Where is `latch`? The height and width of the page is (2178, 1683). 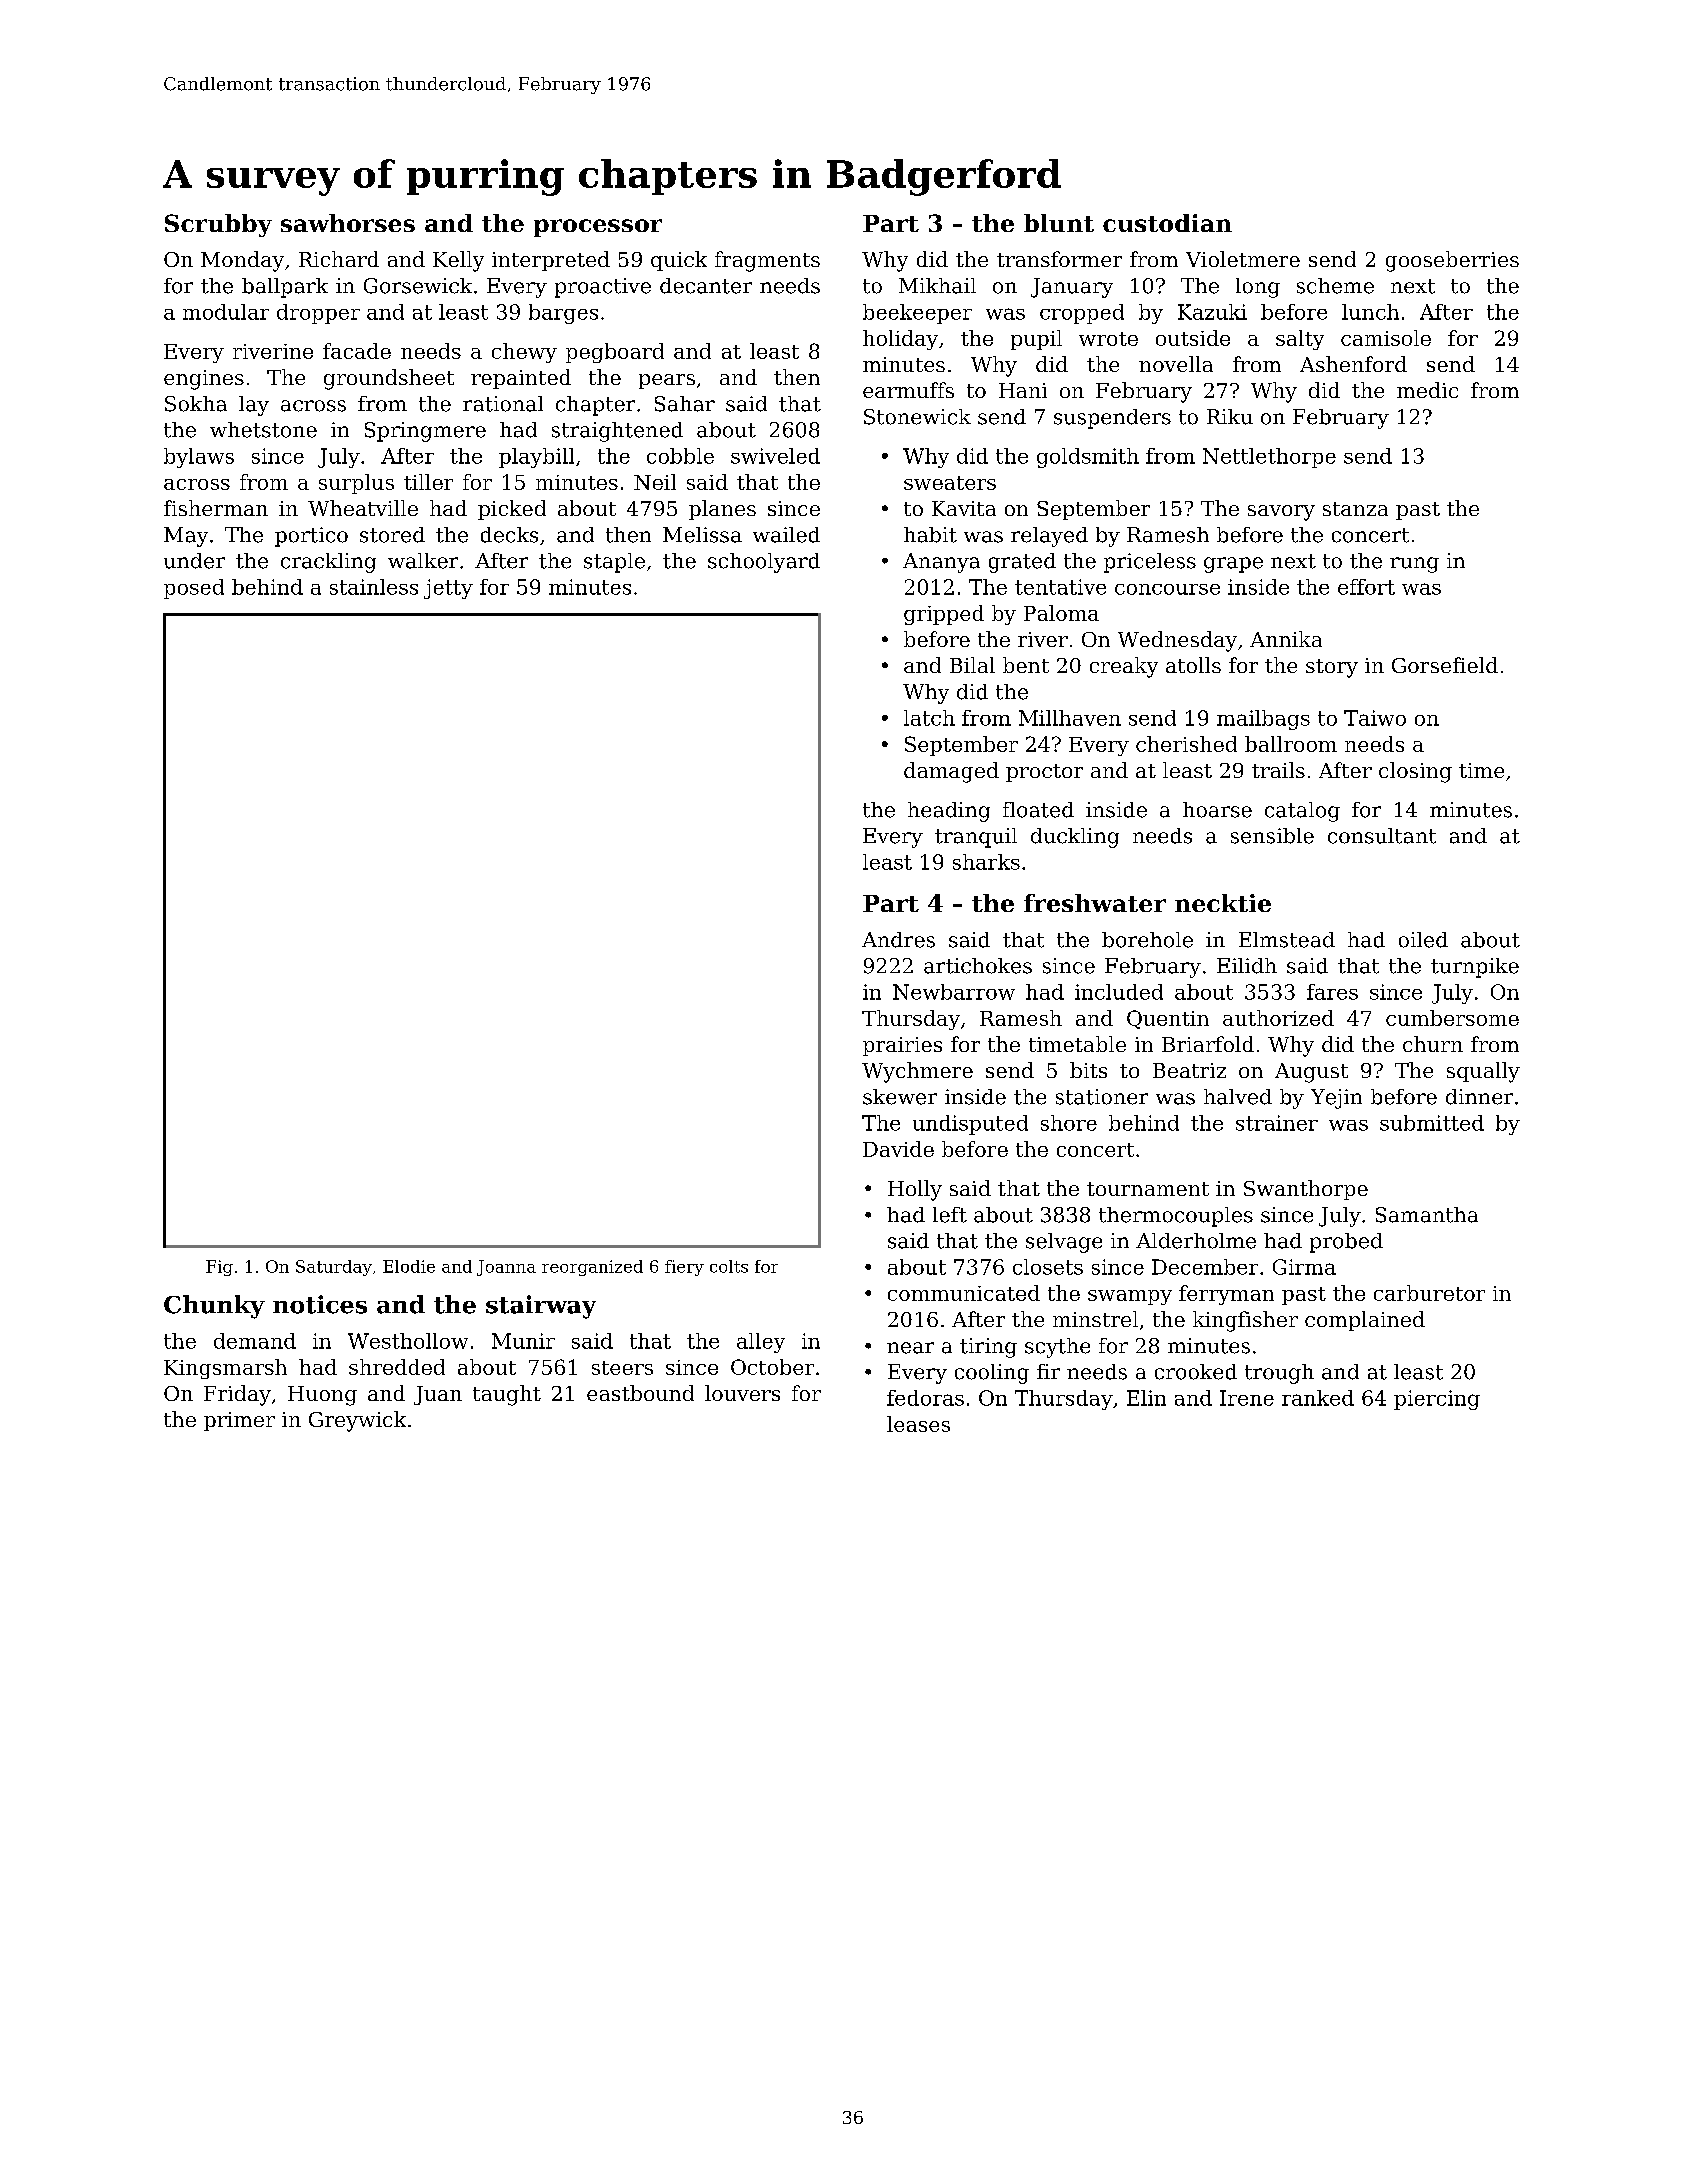
latch is located at coordinates (929, 718).
